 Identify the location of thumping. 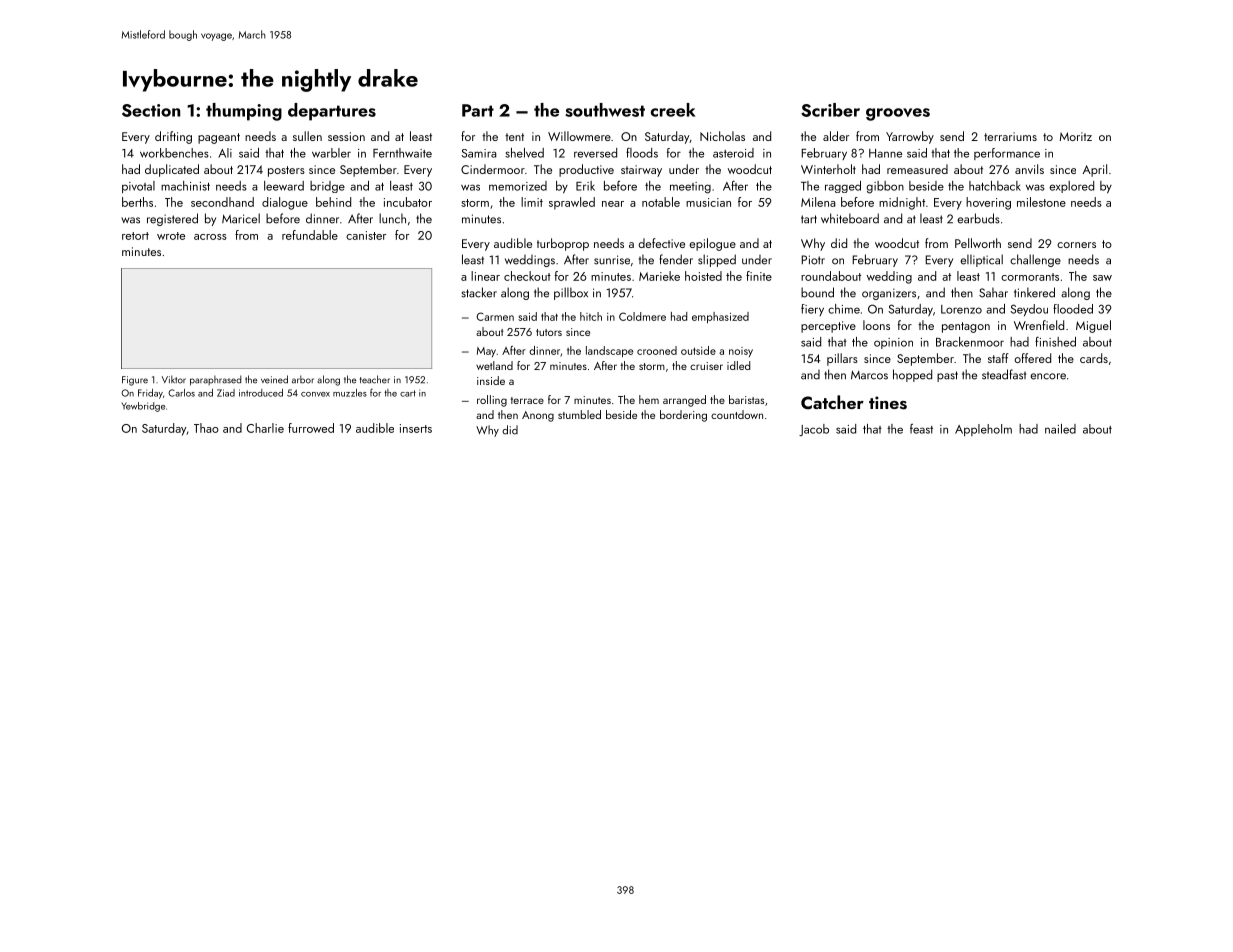
(244, 112).
